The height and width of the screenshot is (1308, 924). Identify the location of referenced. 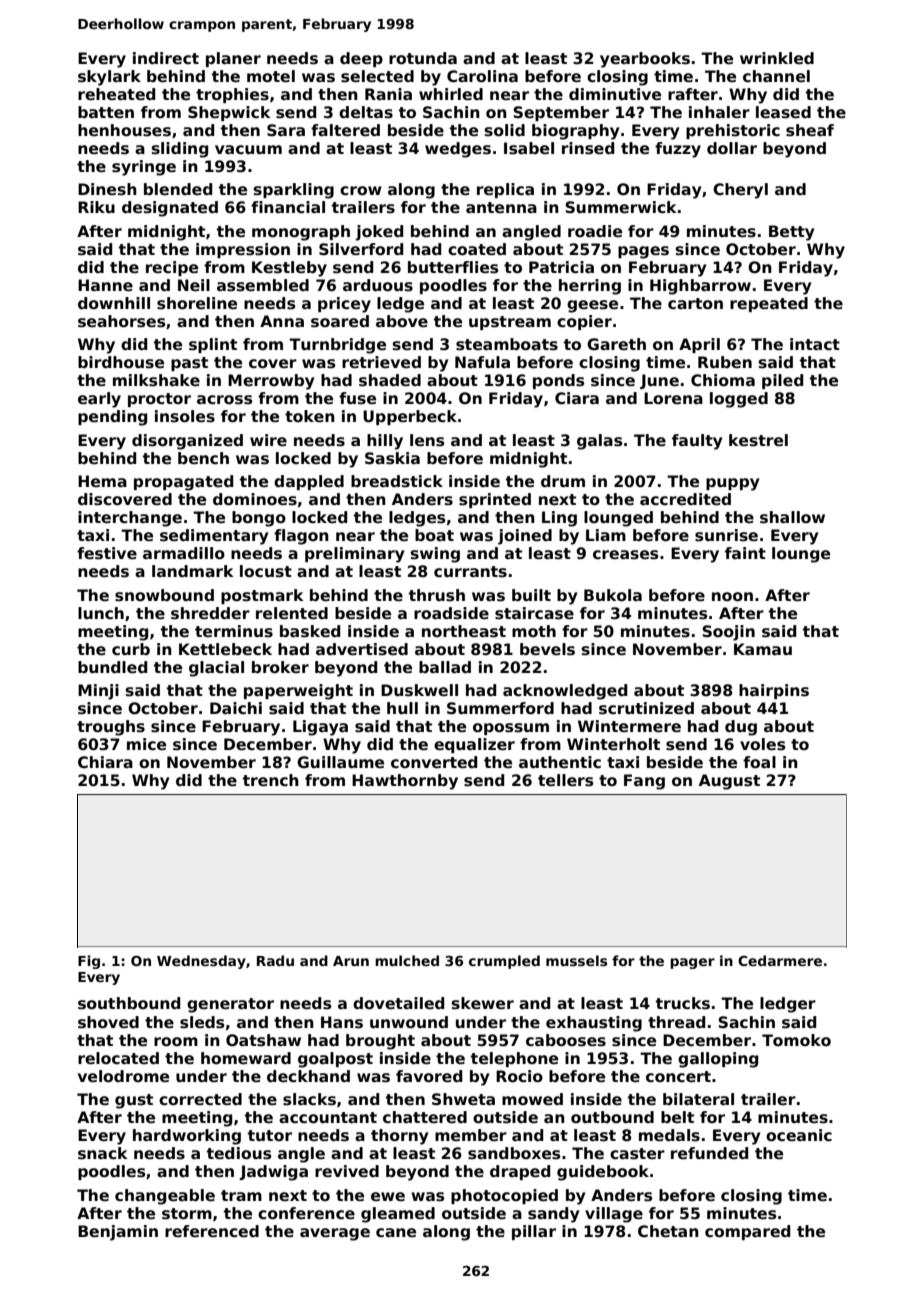
(212, 1231).
